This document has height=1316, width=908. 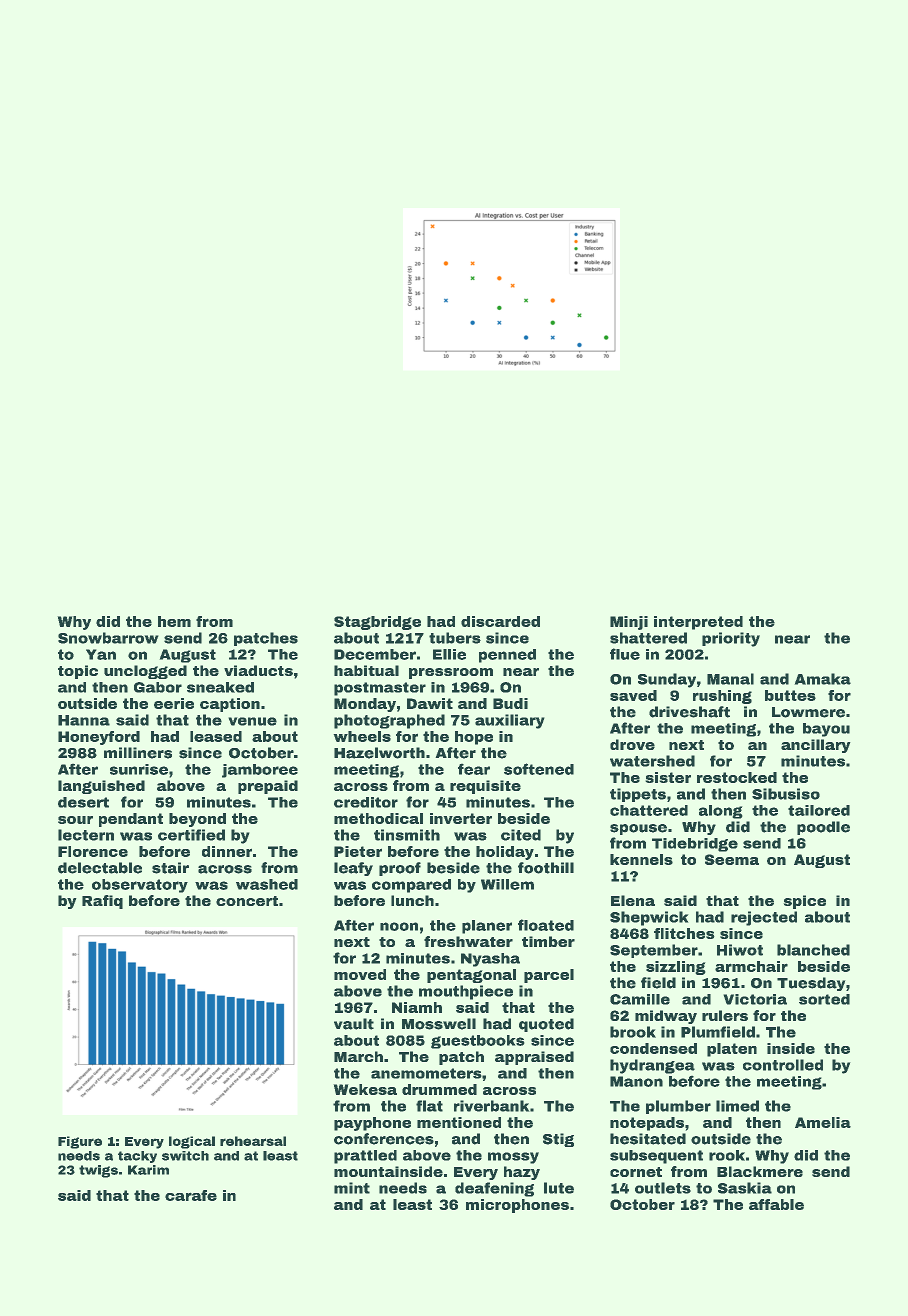 What do you see at coordinates (731, 639) in the document?
I see `priority` at bounding box center [731, 639].
